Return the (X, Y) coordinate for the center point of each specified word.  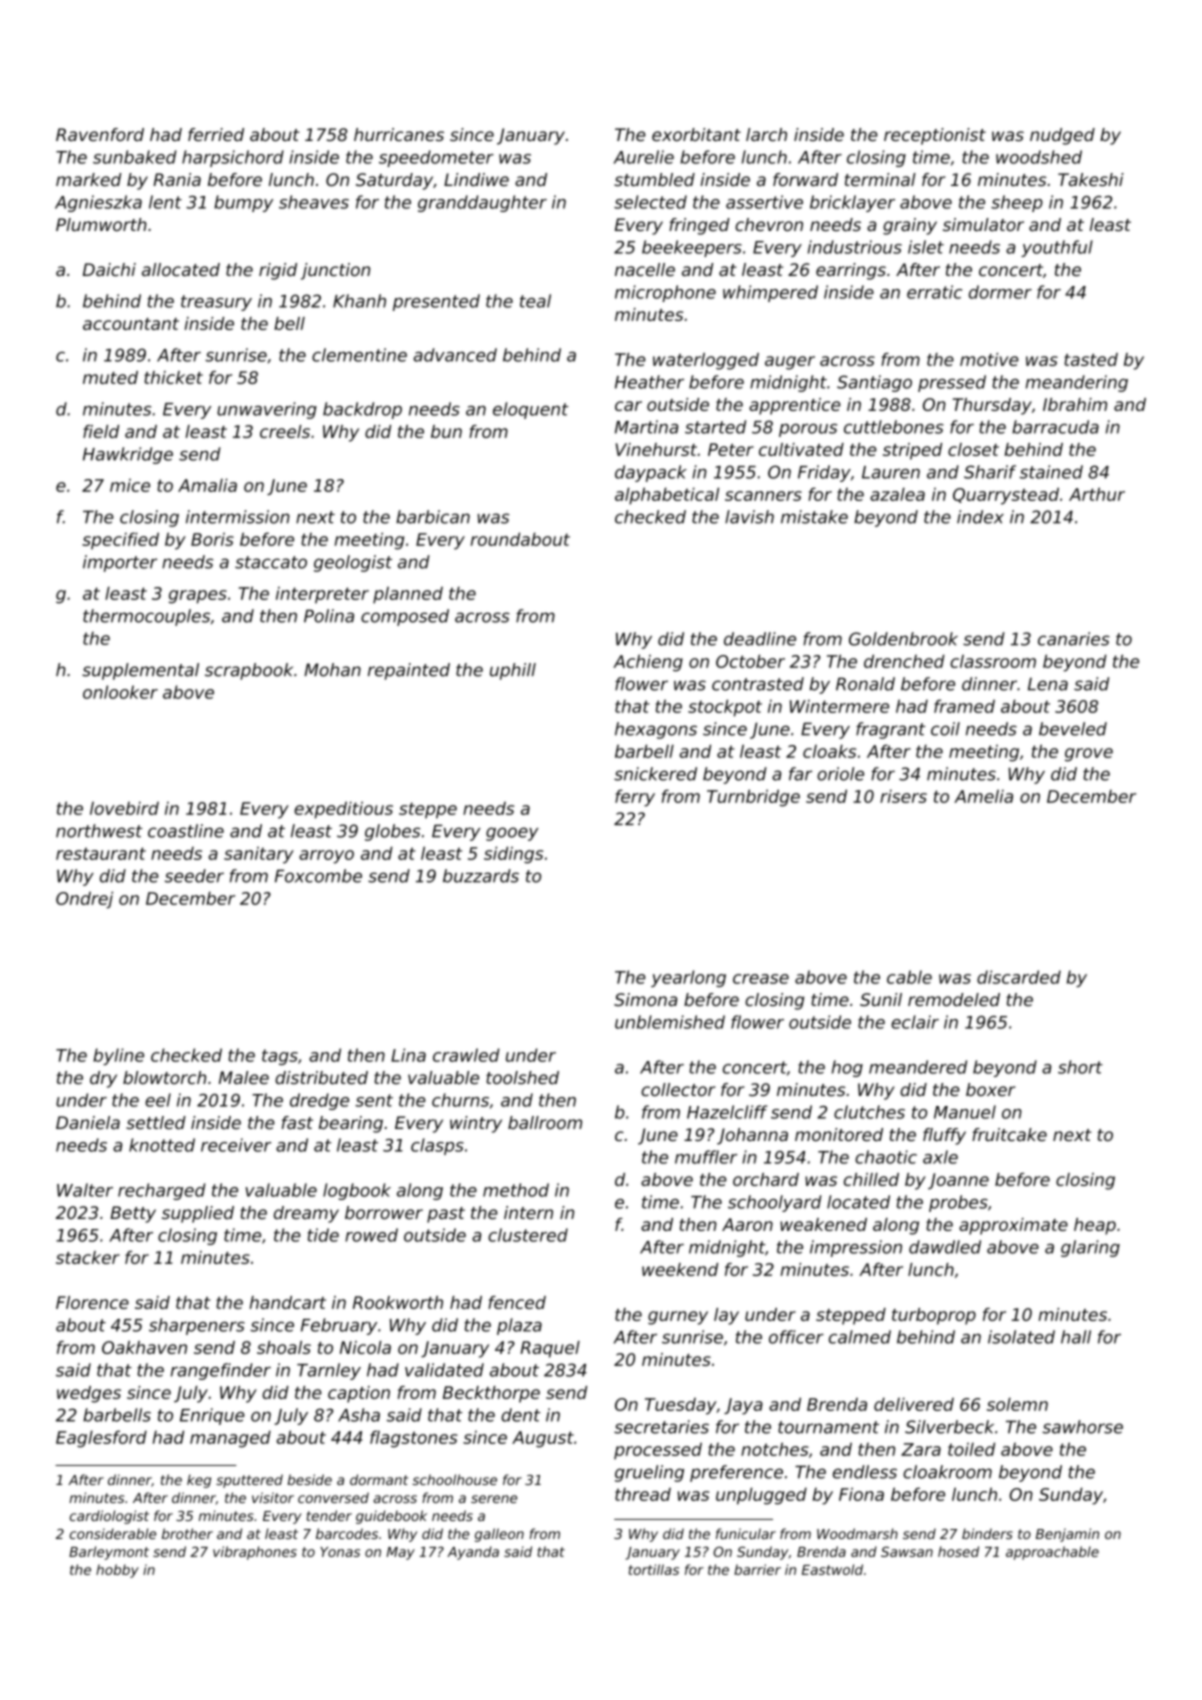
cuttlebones (894, 427)
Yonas (340, 1552)
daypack (651, 473)
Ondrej (84, 900)
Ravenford (100, 134)
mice (130, 485)
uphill (513, 671)
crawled (466, 1055)
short (1080, 1067)
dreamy (306, 1214)
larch (766, 134)
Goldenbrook (903, 639)
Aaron (747, 1224)
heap (1095, 1226)
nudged (1062, 136)
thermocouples (146, 617)
